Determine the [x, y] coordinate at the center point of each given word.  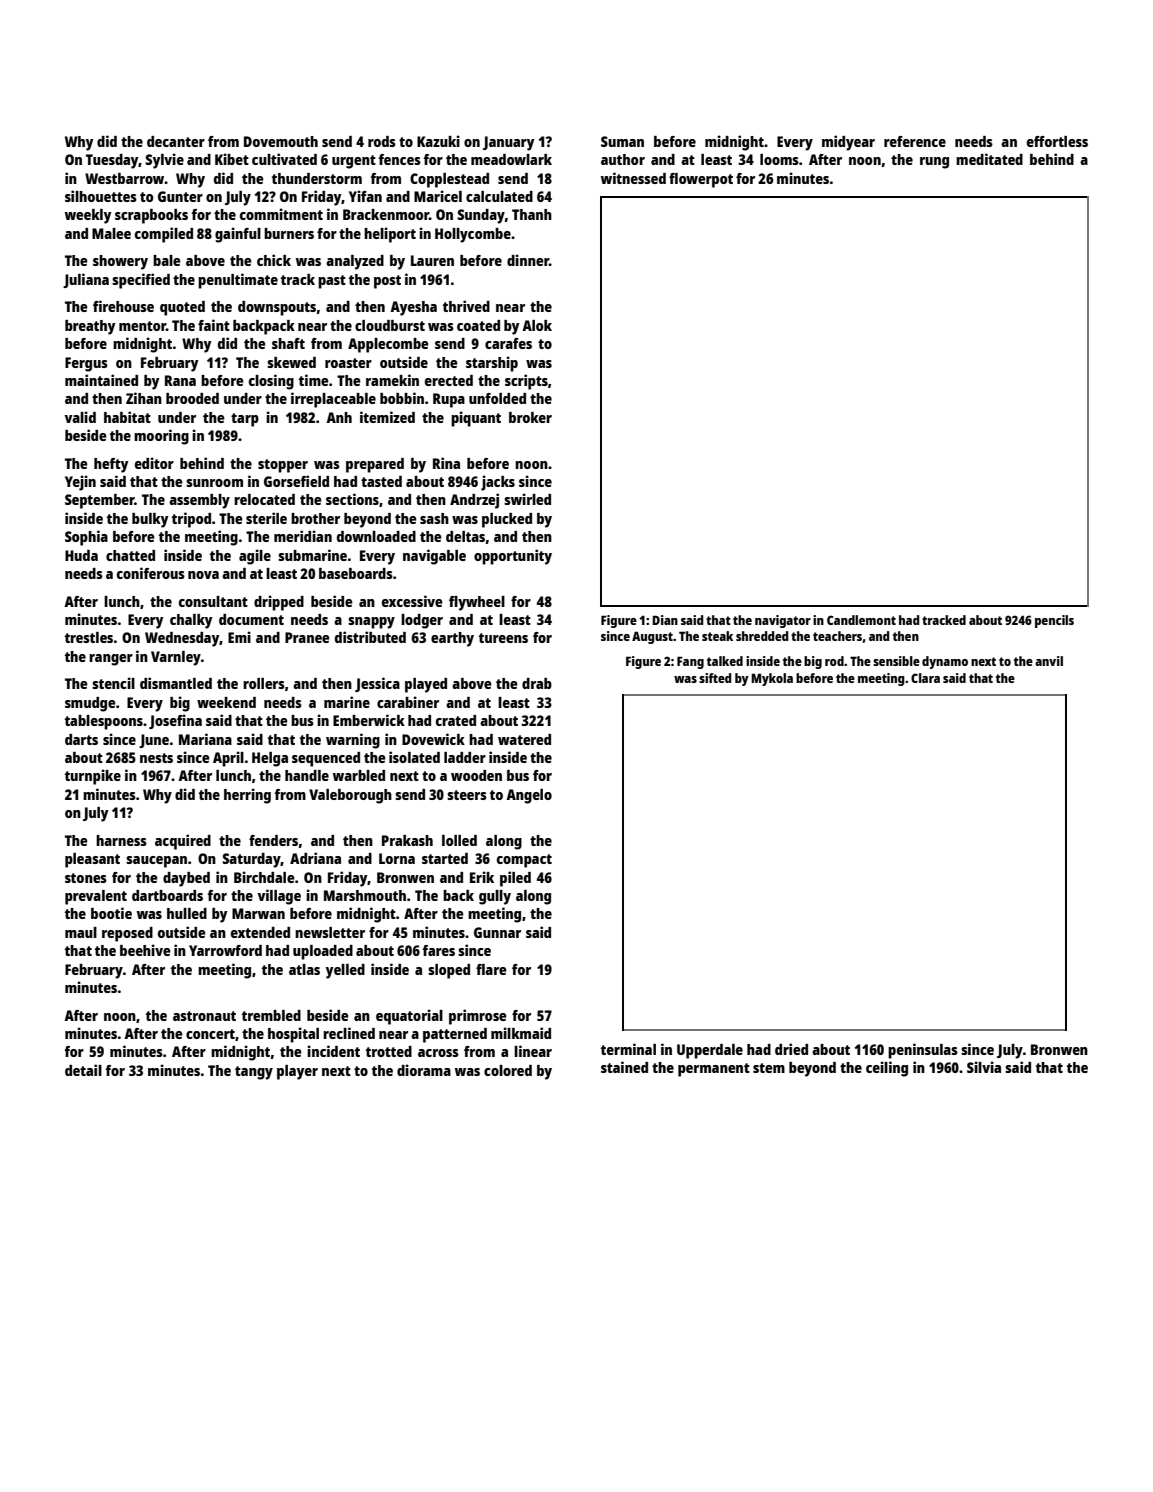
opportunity [513, 557]
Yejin [80, 483]
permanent [714, 1070]
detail [83, 1070]
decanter [176, 141]
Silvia [984, 1067]
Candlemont [861, 620]
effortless [1057, 141]
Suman [622, 141]
